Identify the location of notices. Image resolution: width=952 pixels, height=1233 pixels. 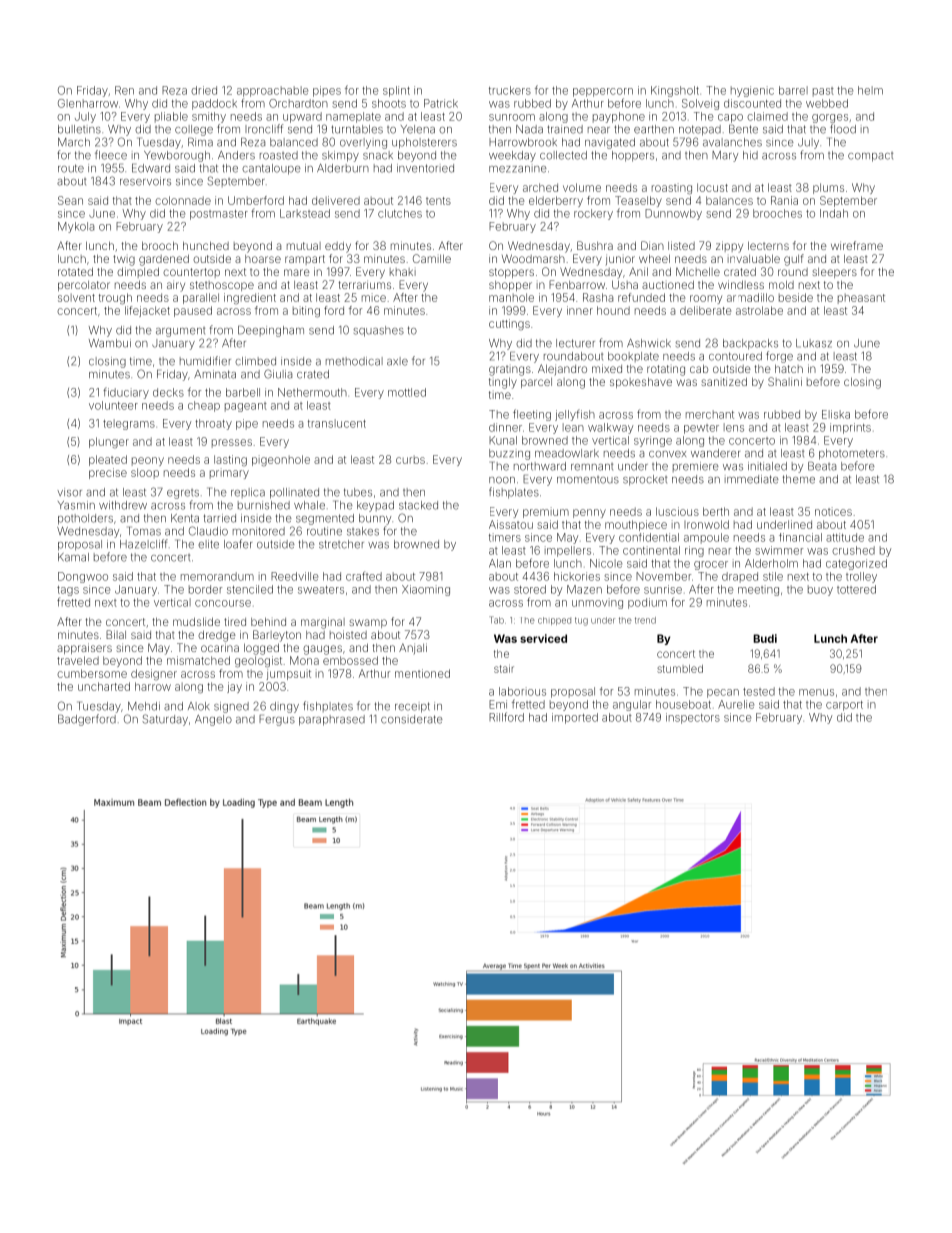
(833, 511).
